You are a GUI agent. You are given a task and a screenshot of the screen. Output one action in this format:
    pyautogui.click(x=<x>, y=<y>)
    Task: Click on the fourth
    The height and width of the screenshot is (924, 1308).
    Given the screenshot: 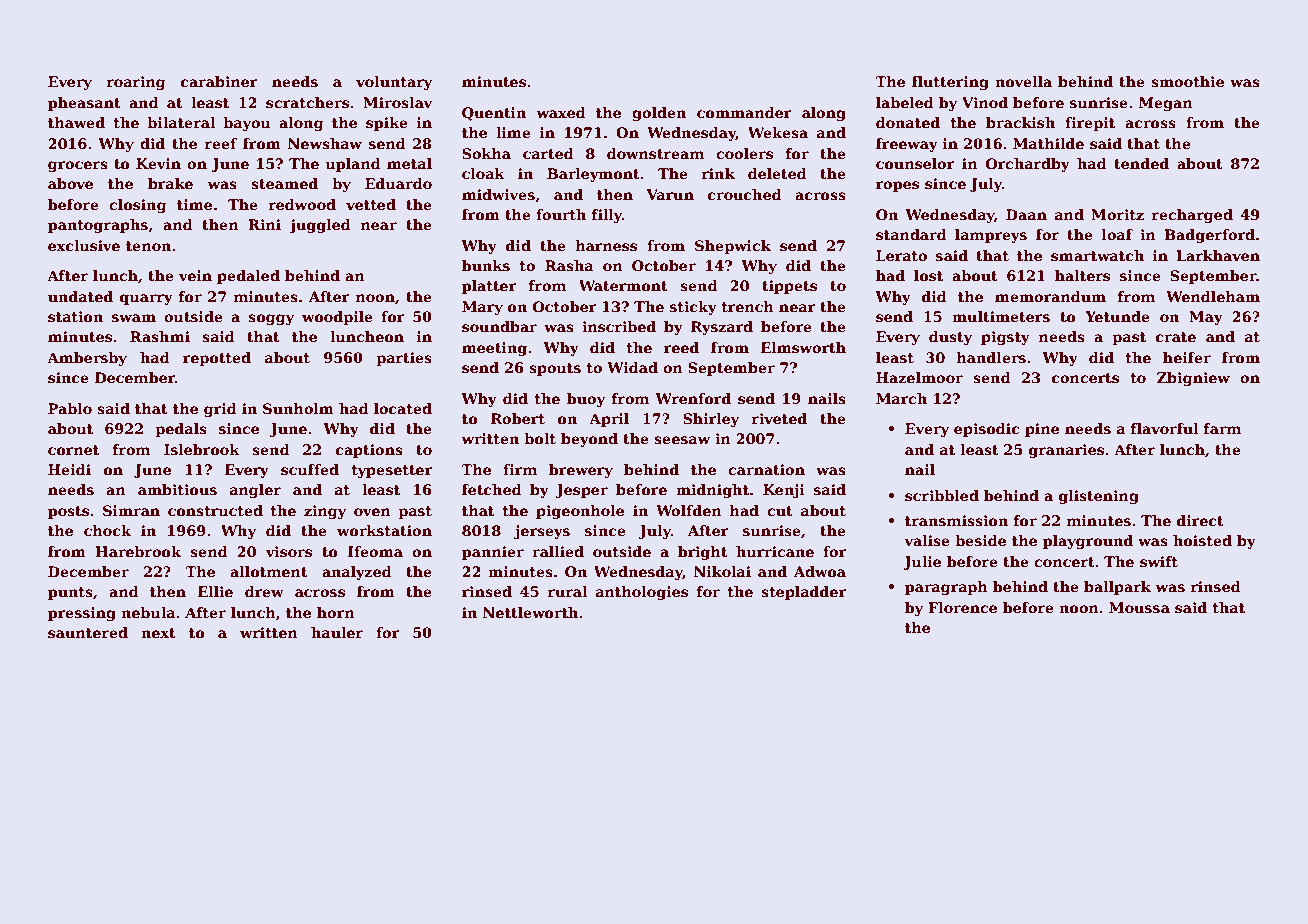 What is the action you would take?
    pyautogui.click(x=561, y=214)
